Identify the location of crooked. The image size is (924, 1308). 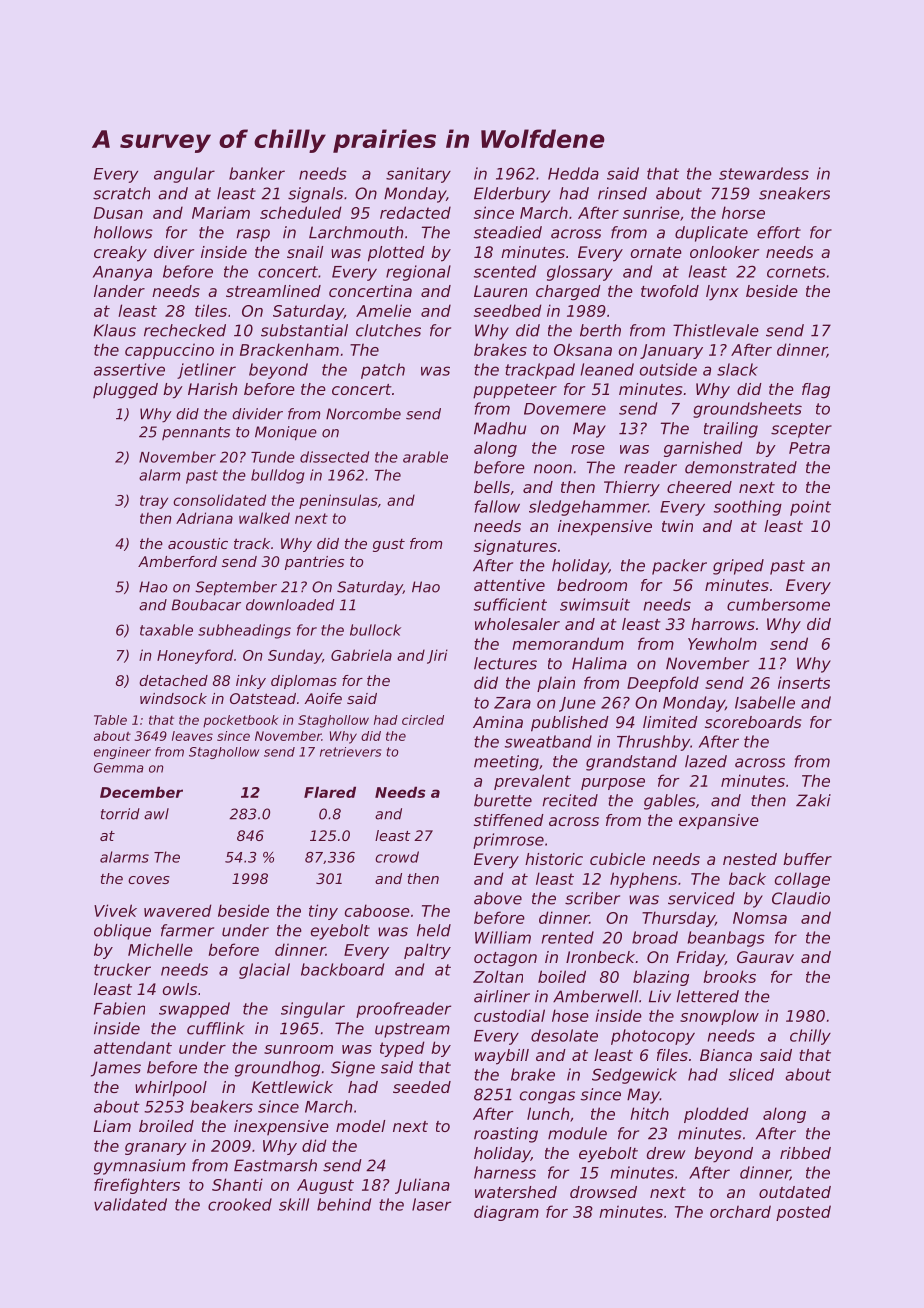
(240, 1204).
